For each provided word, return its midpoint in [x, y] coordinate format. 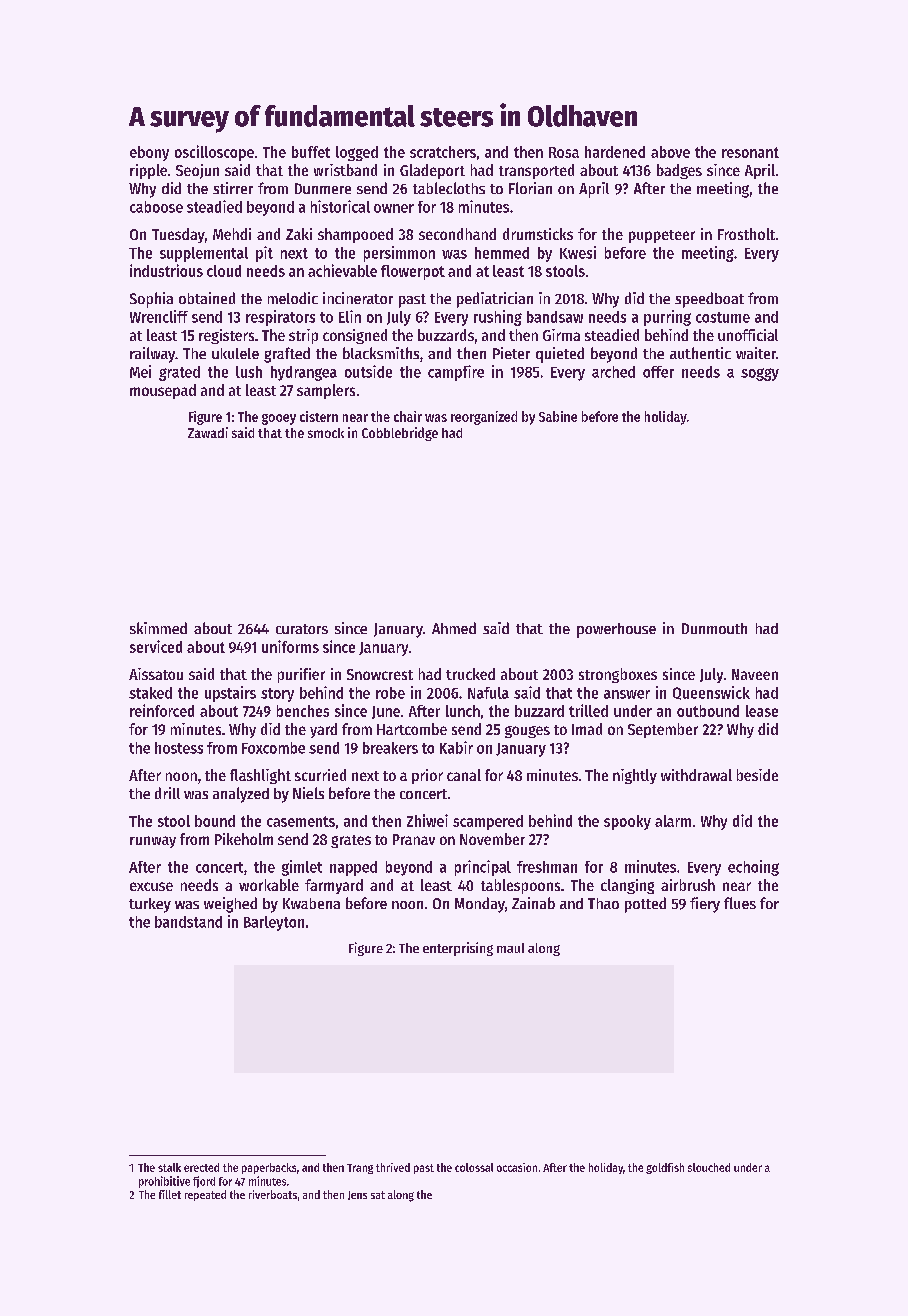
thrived [393, 1167]
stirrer [233, 188]
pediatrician [495, 300]
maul [510, 948]
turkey [150, 905]
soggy [760, 374]
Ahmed [454, 628]
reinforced [162, 710]
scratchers [443, 152]
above [670, 152]
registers [226, 336]
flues [740, 903]
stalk [169, 1167]
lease [762, 711]
